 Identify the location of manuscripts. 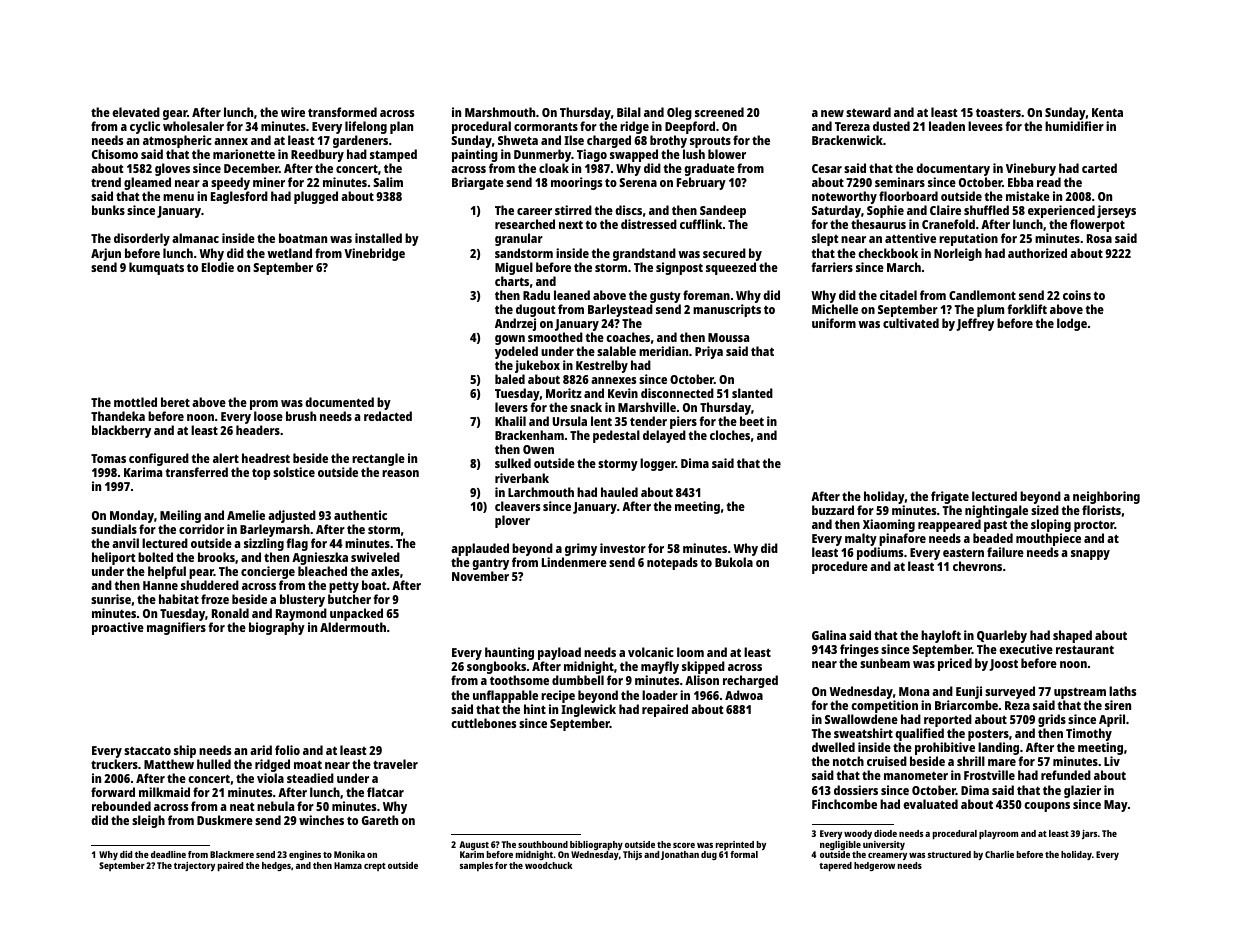
(727, 310).
